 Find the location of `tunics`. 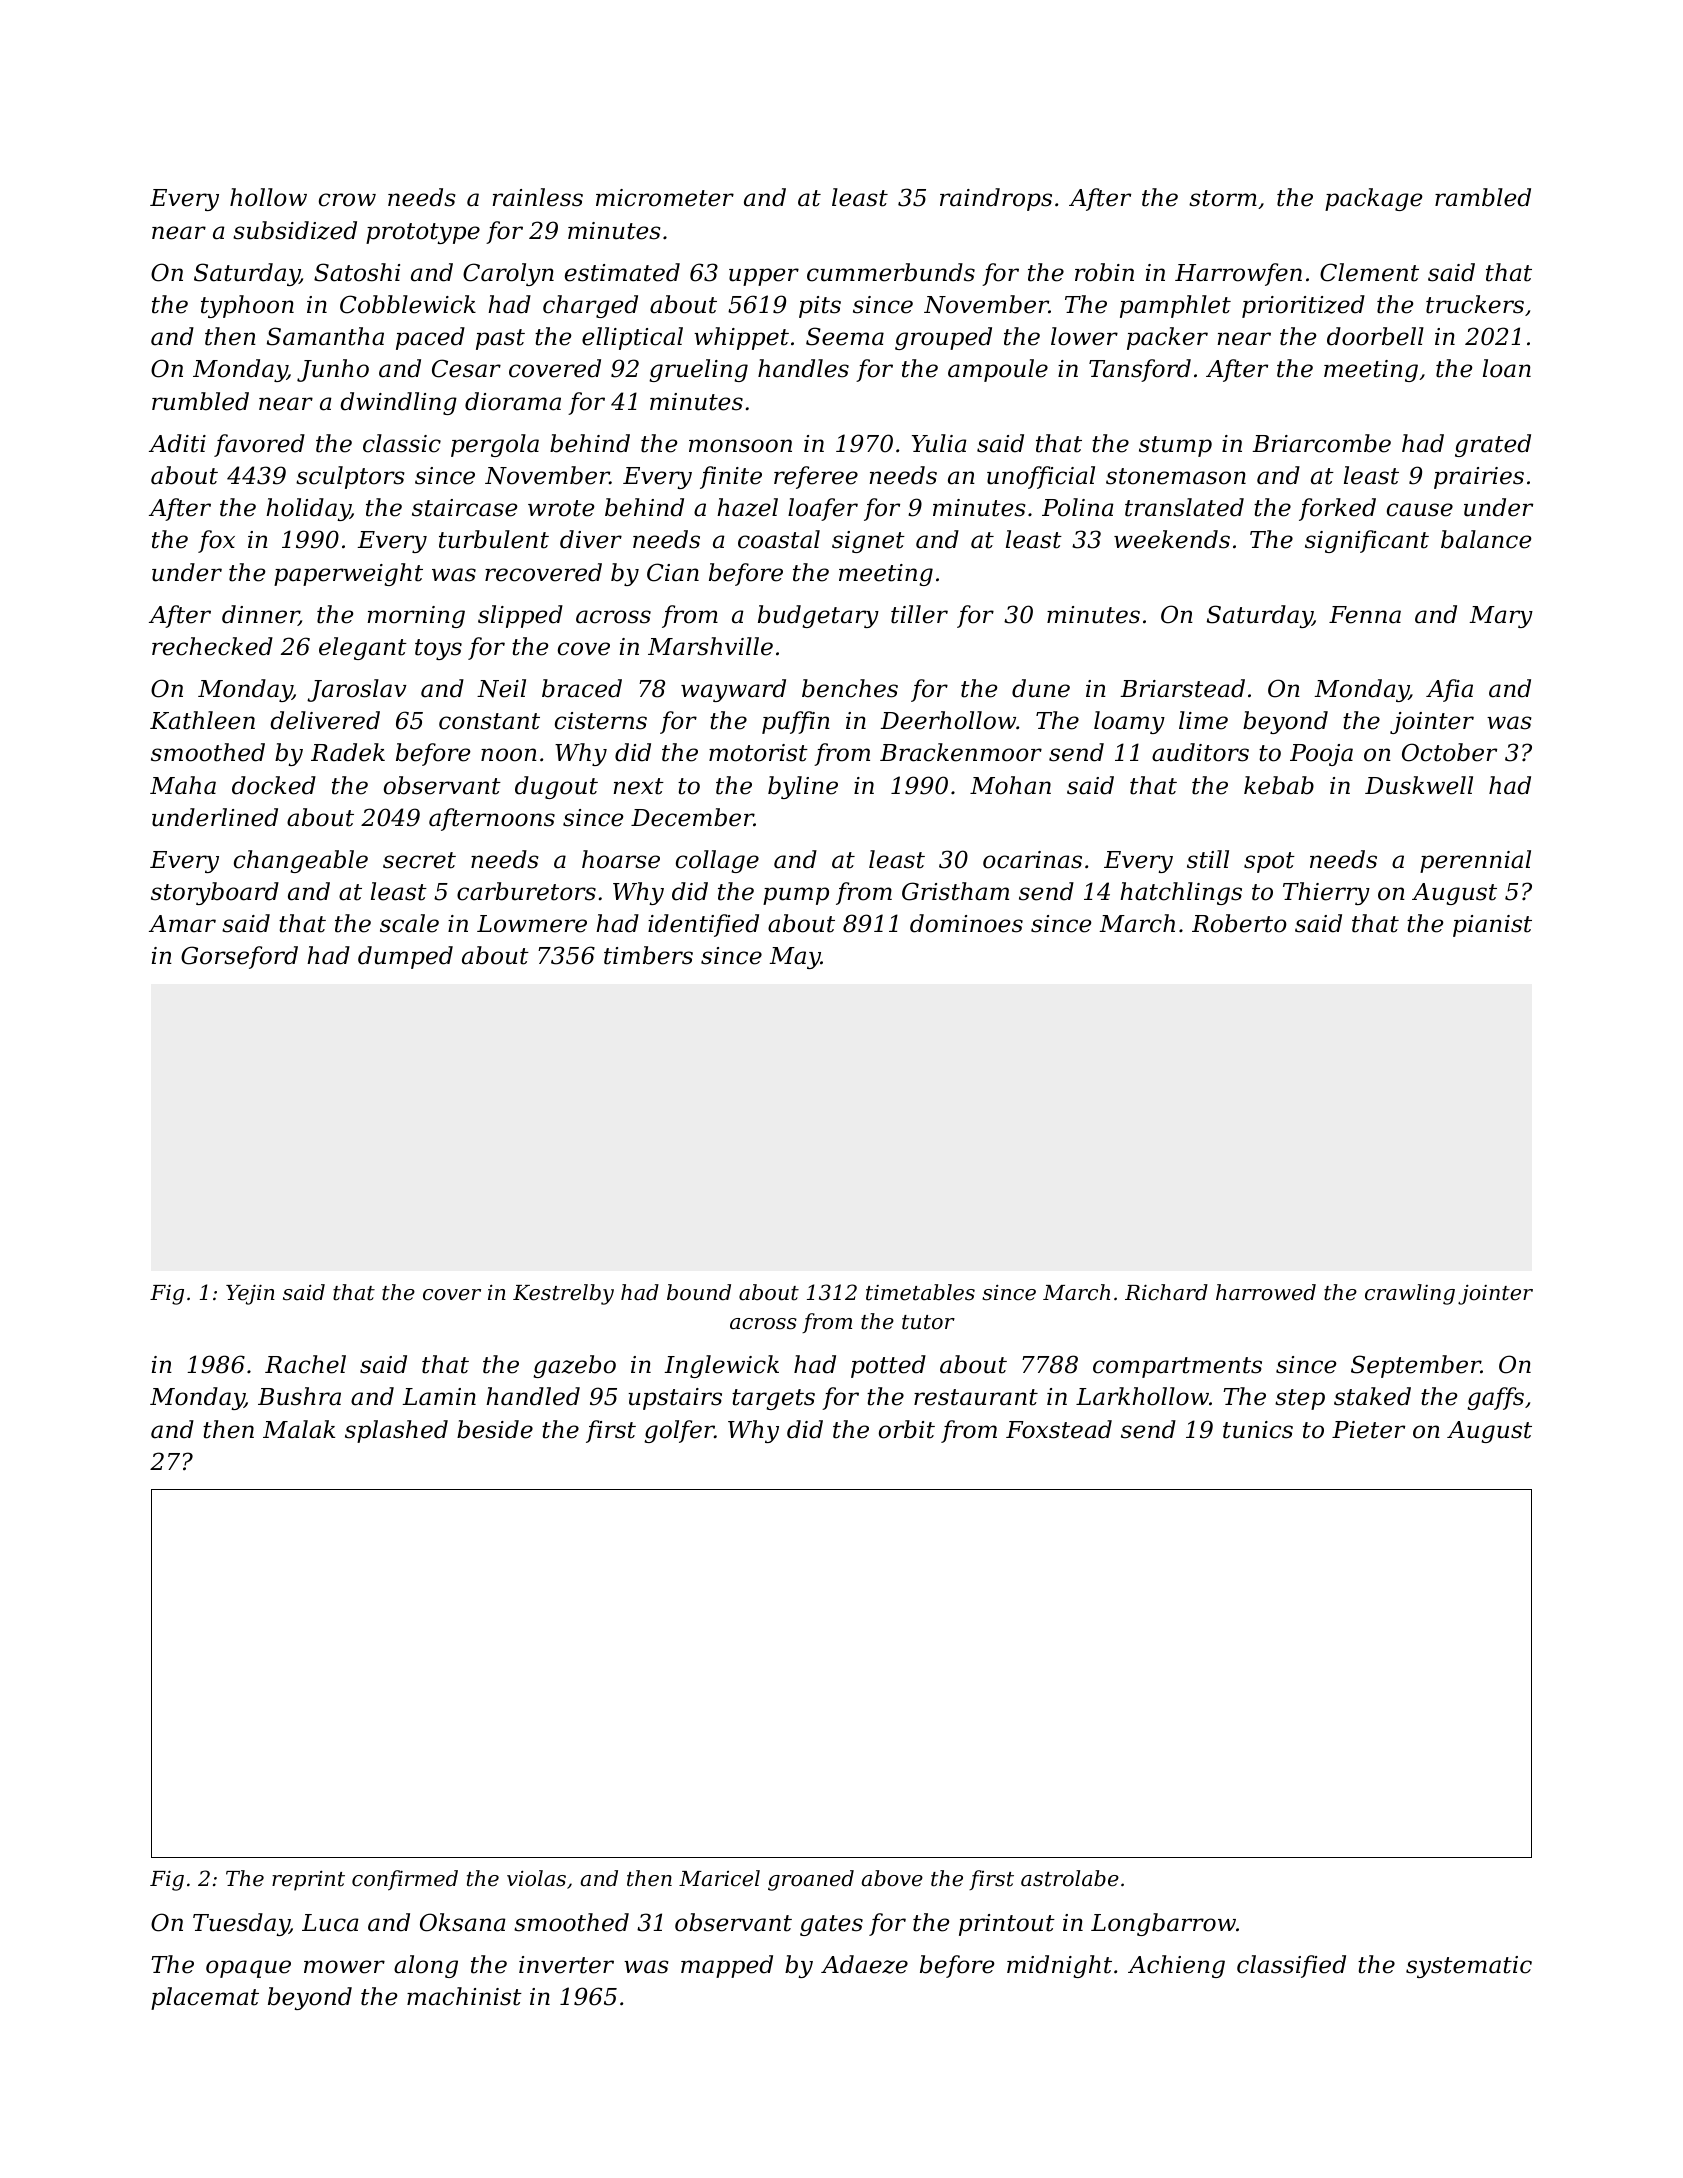

tunics is located at coordinates (1258, 1430).
